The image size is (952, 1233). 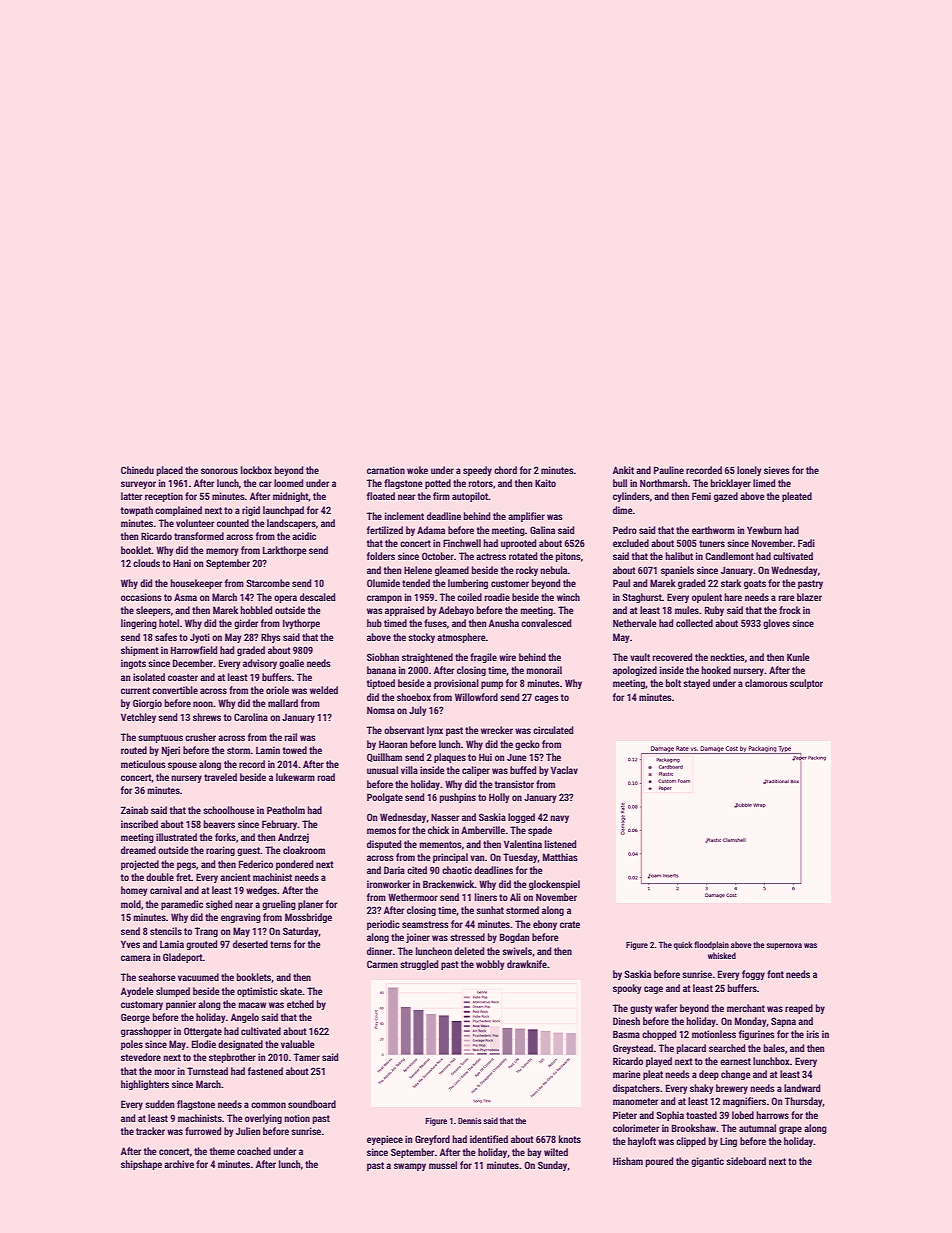 What do you see at coordinates (746, 1161) in the screenshot?
I see `sideboard` at bounding box center [746, 1161].
